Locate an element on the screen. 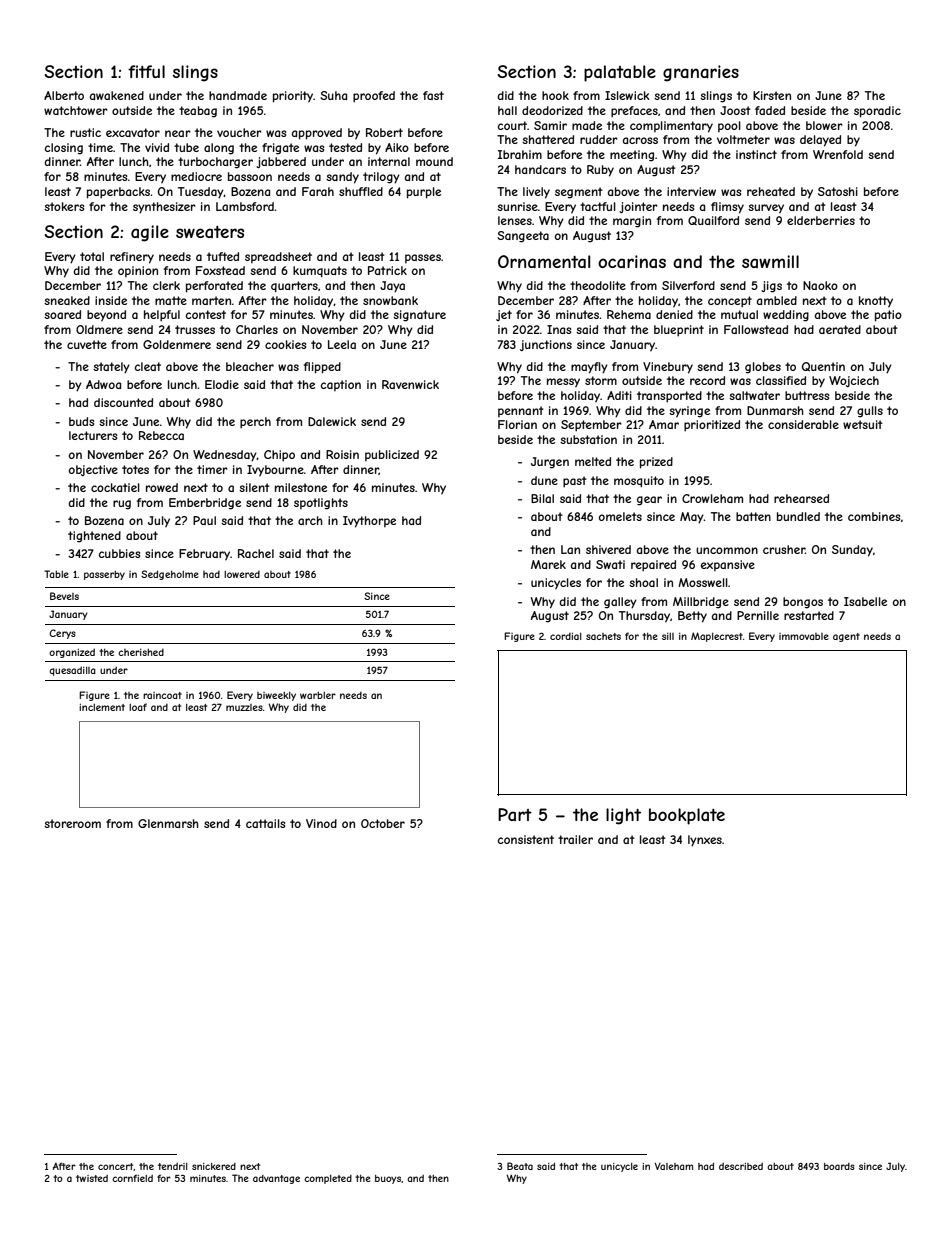 This screenshot has width=952, height=1233. Alberto is located at coordinates (64, 95).
